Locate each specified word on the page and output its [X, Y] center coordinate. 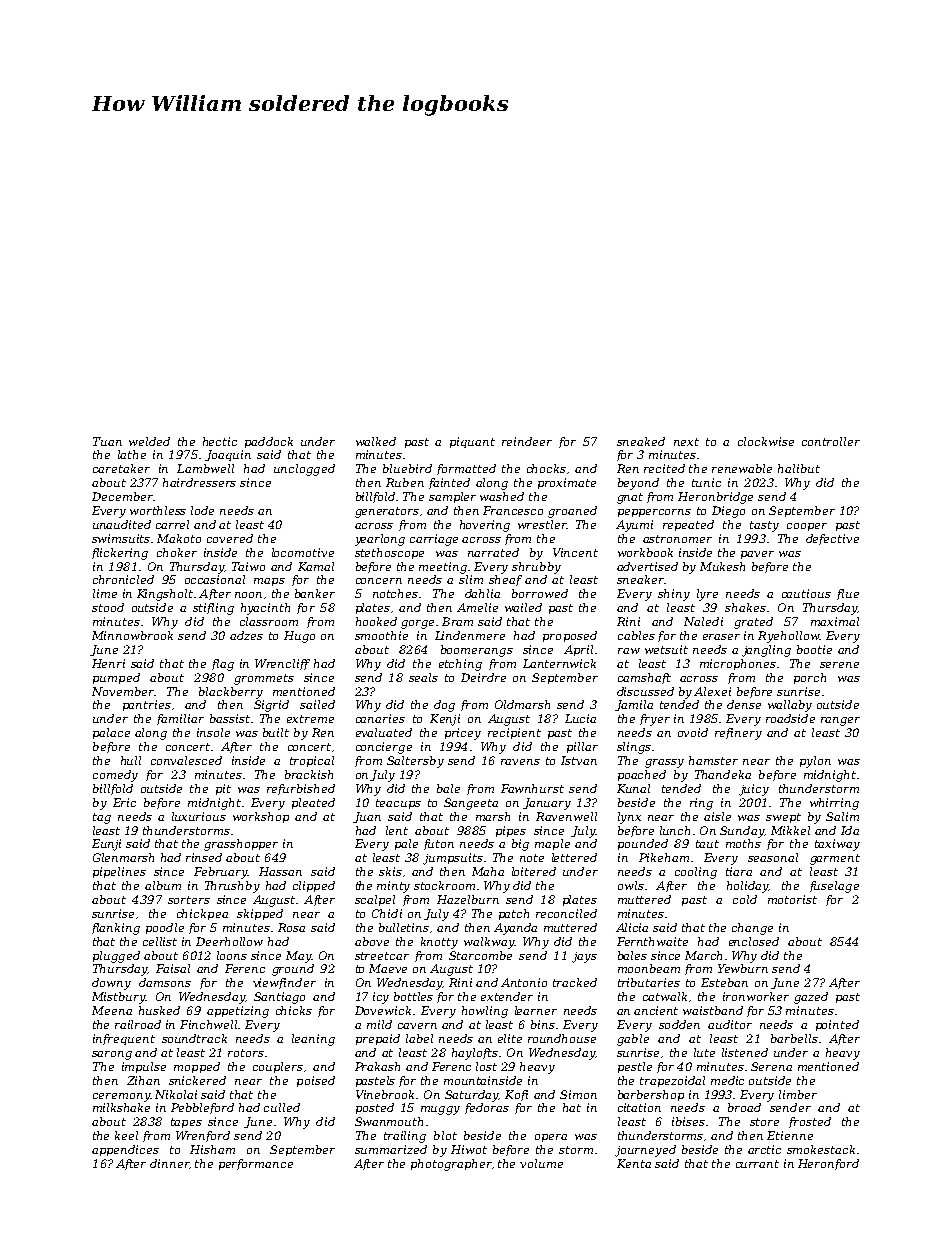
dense [744, 704]
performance [256, 1164]
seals [423, 677]
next [686, 442]
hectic [220, 441]
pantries [146, 705]
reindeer [527, 441]
